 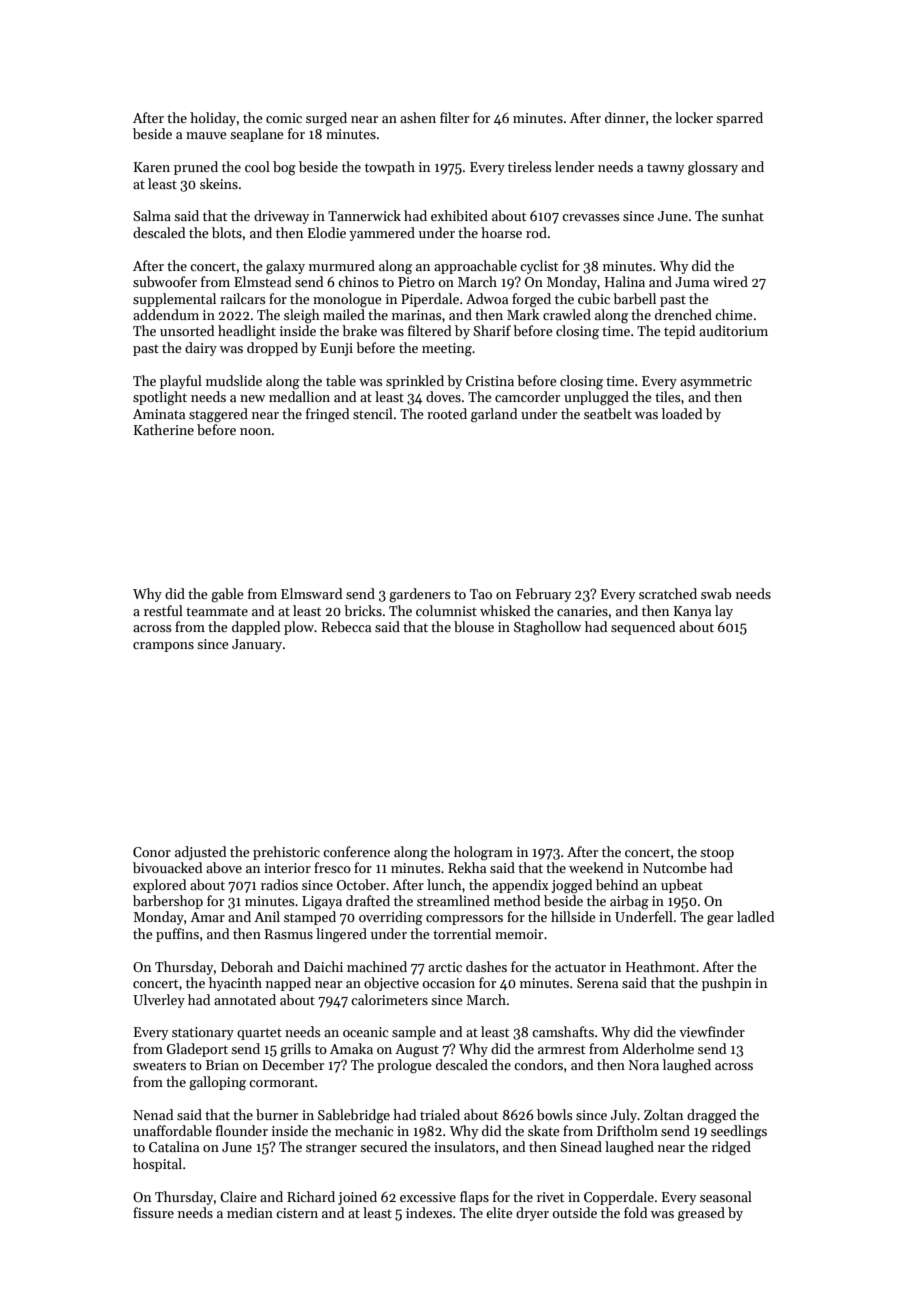 I want to click on adjusted, so click(x=200, y=853).
